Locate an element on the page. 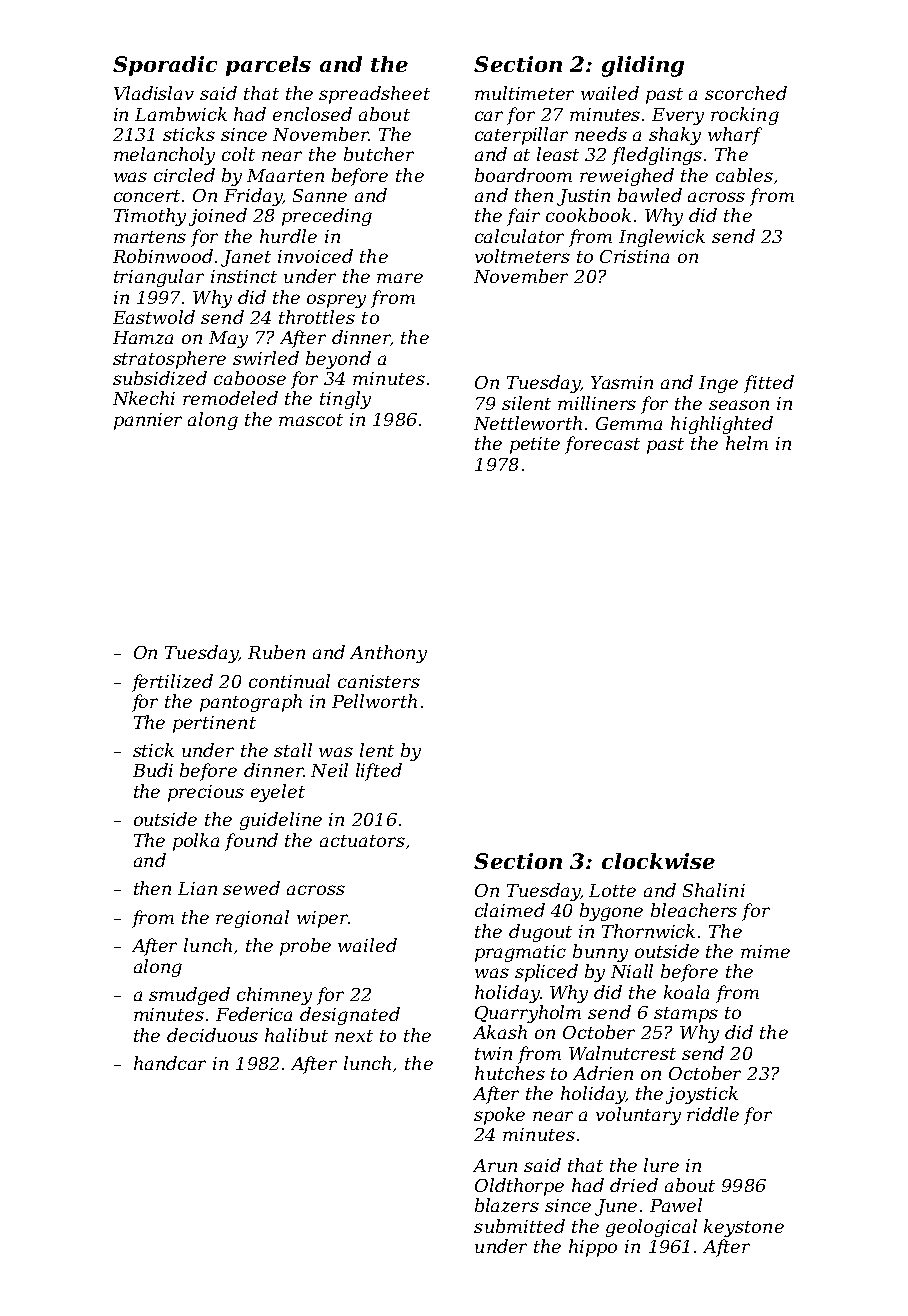 The image size is (908, 1316). Lambwick is located at coordinates (181, 114).
